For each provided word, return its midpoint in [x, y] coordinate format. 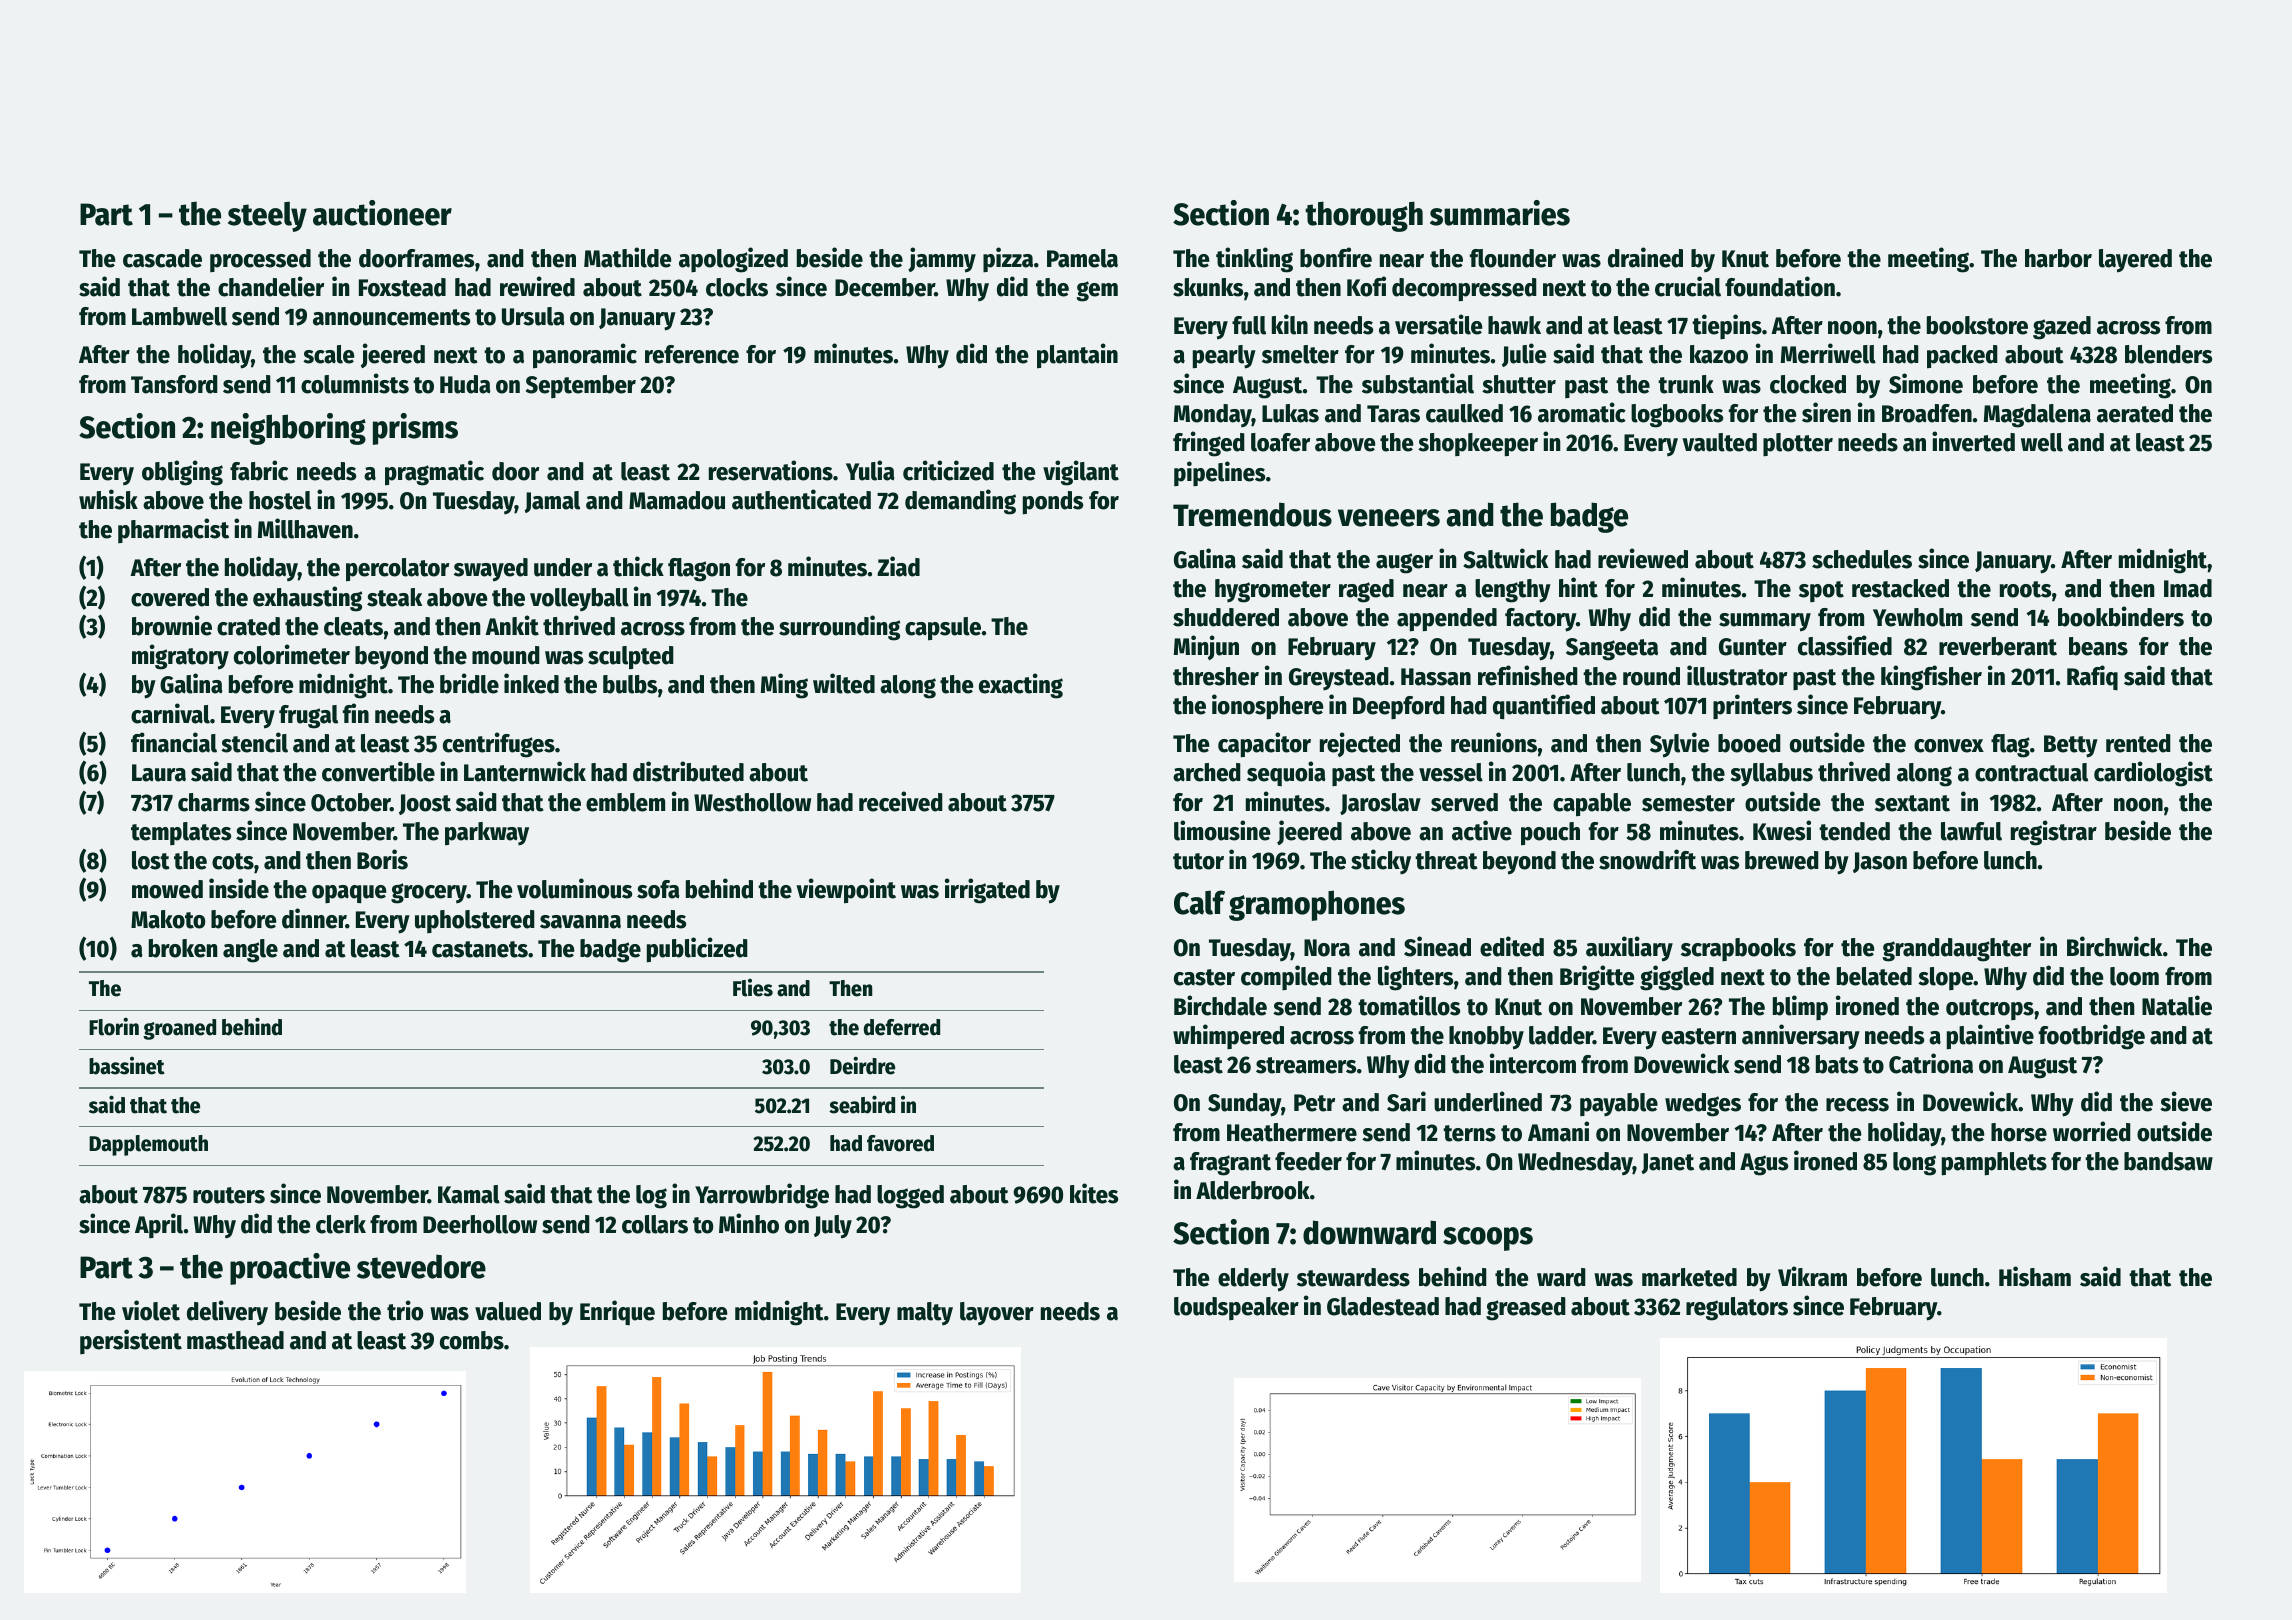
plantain [1077, 356]
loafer [1280, 442]
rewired [537, 286]
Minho [749, 1223]
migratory [180, 657]
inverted [1973, 441]
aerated [2135, 413]
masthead [235, 1340]
